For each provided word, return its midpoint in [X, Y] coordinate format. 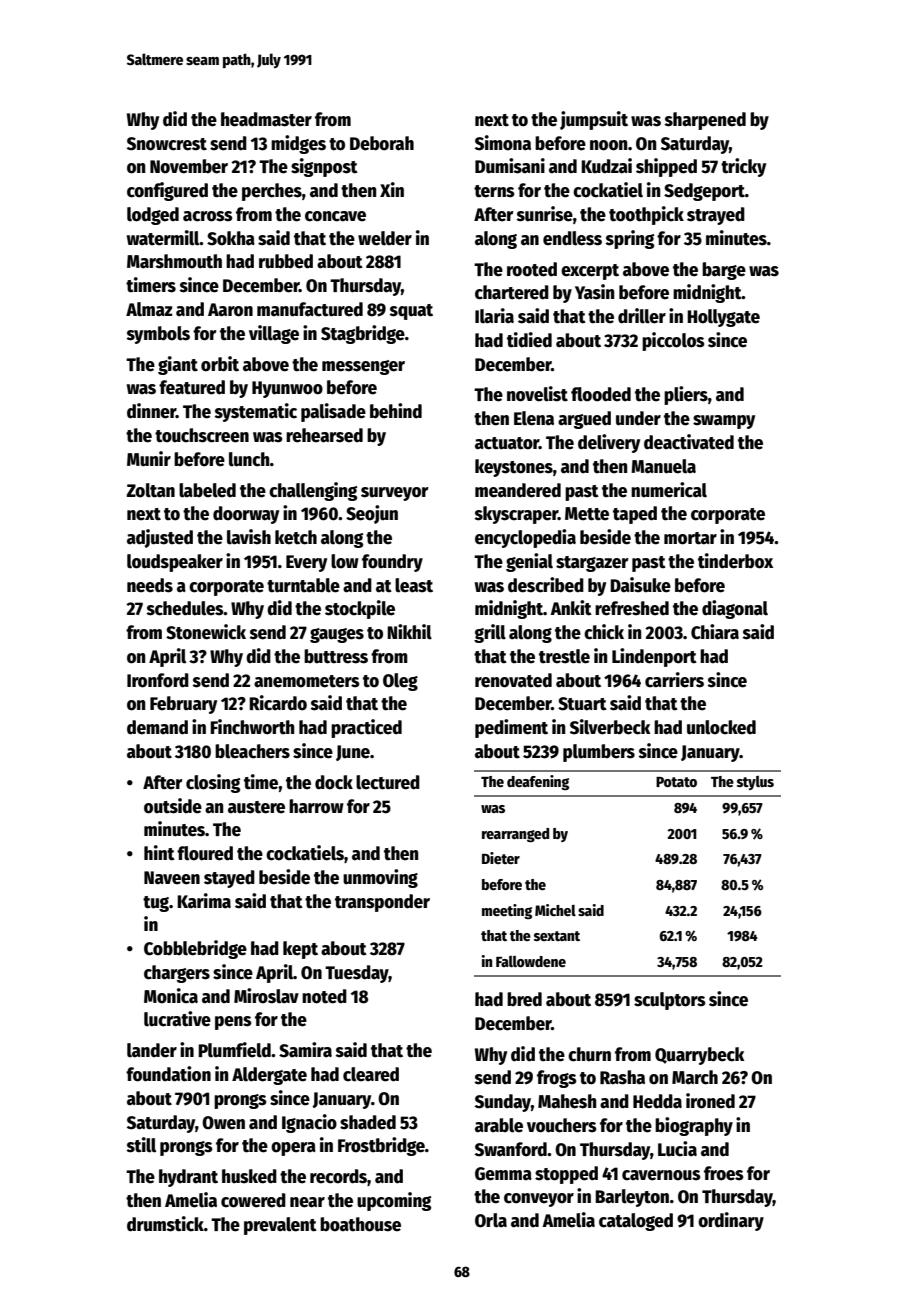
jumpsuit [594, 120]
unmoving [380, 878]
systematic [256, 412]
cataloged [636, 1222]
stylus [755, 783]
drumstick [165, 1224]
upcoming [394, 1201]
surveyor [394, 494]
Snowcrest [167, 144]
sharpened [705, 121]
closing [213, 783]
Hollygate [723, 318]
